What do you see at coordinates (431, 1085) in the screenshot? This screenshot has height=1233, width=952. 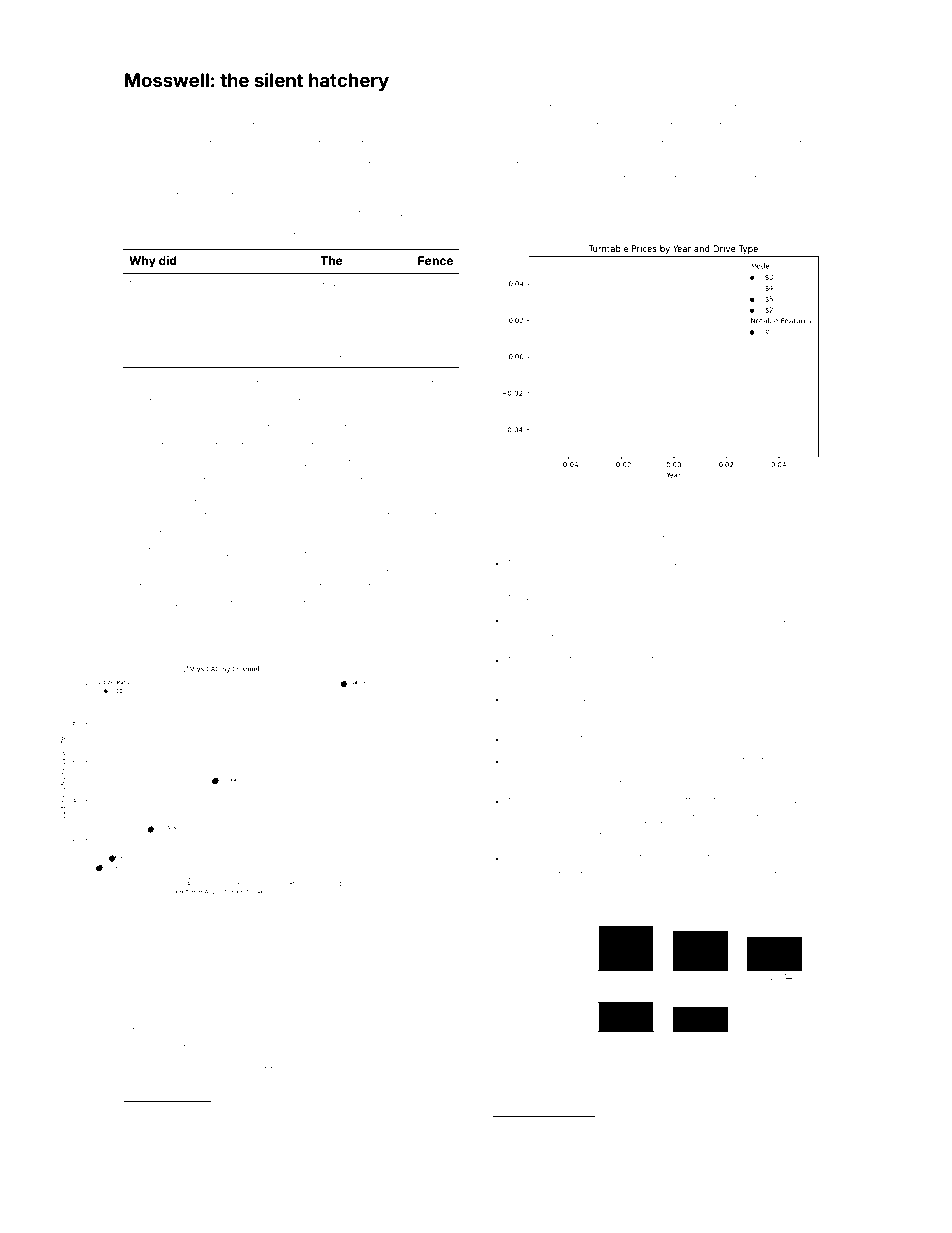 I see `ampoule` at bounding box center [431, 1085].
